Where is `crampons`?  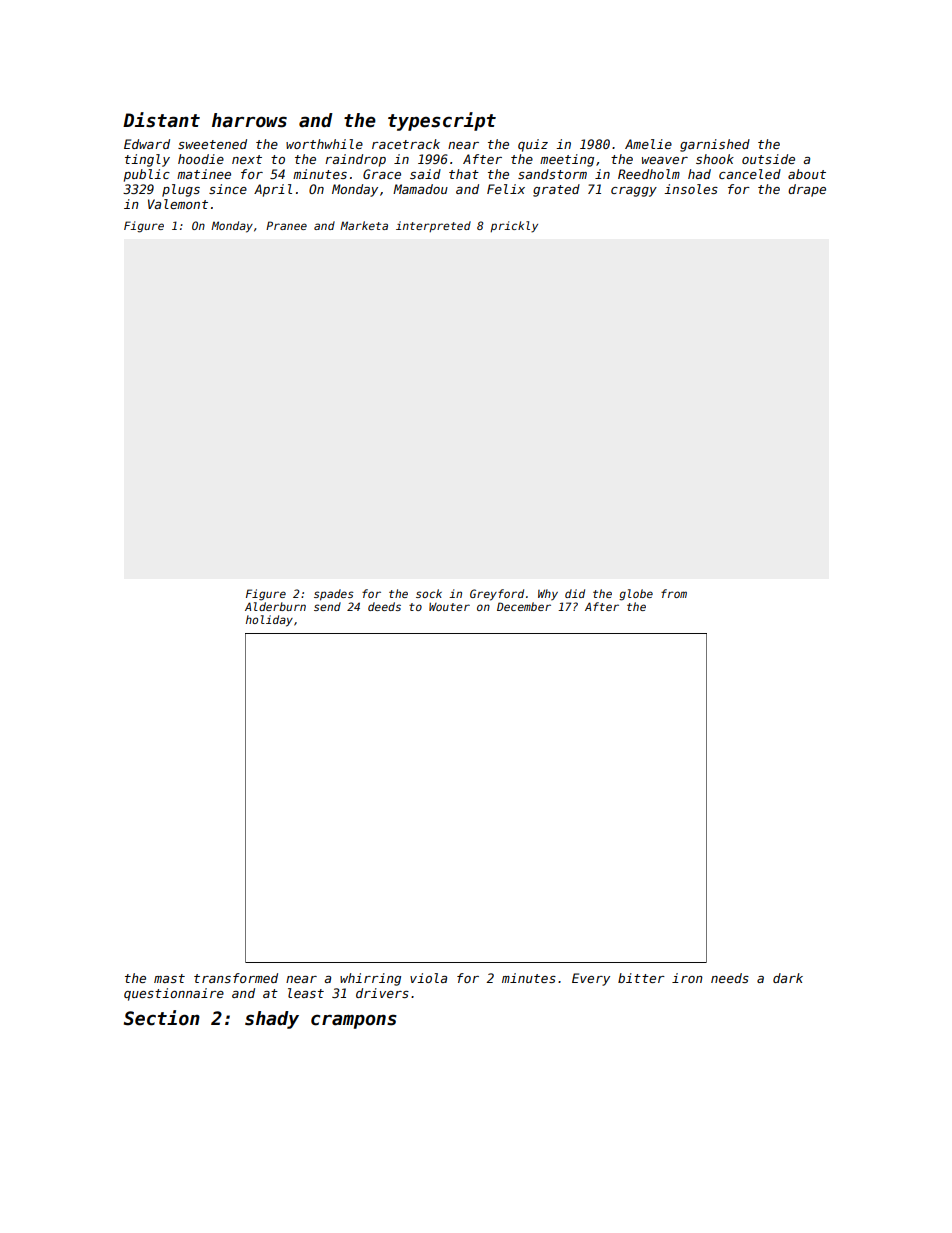
crampons is located at coordinates (354, 1021).
